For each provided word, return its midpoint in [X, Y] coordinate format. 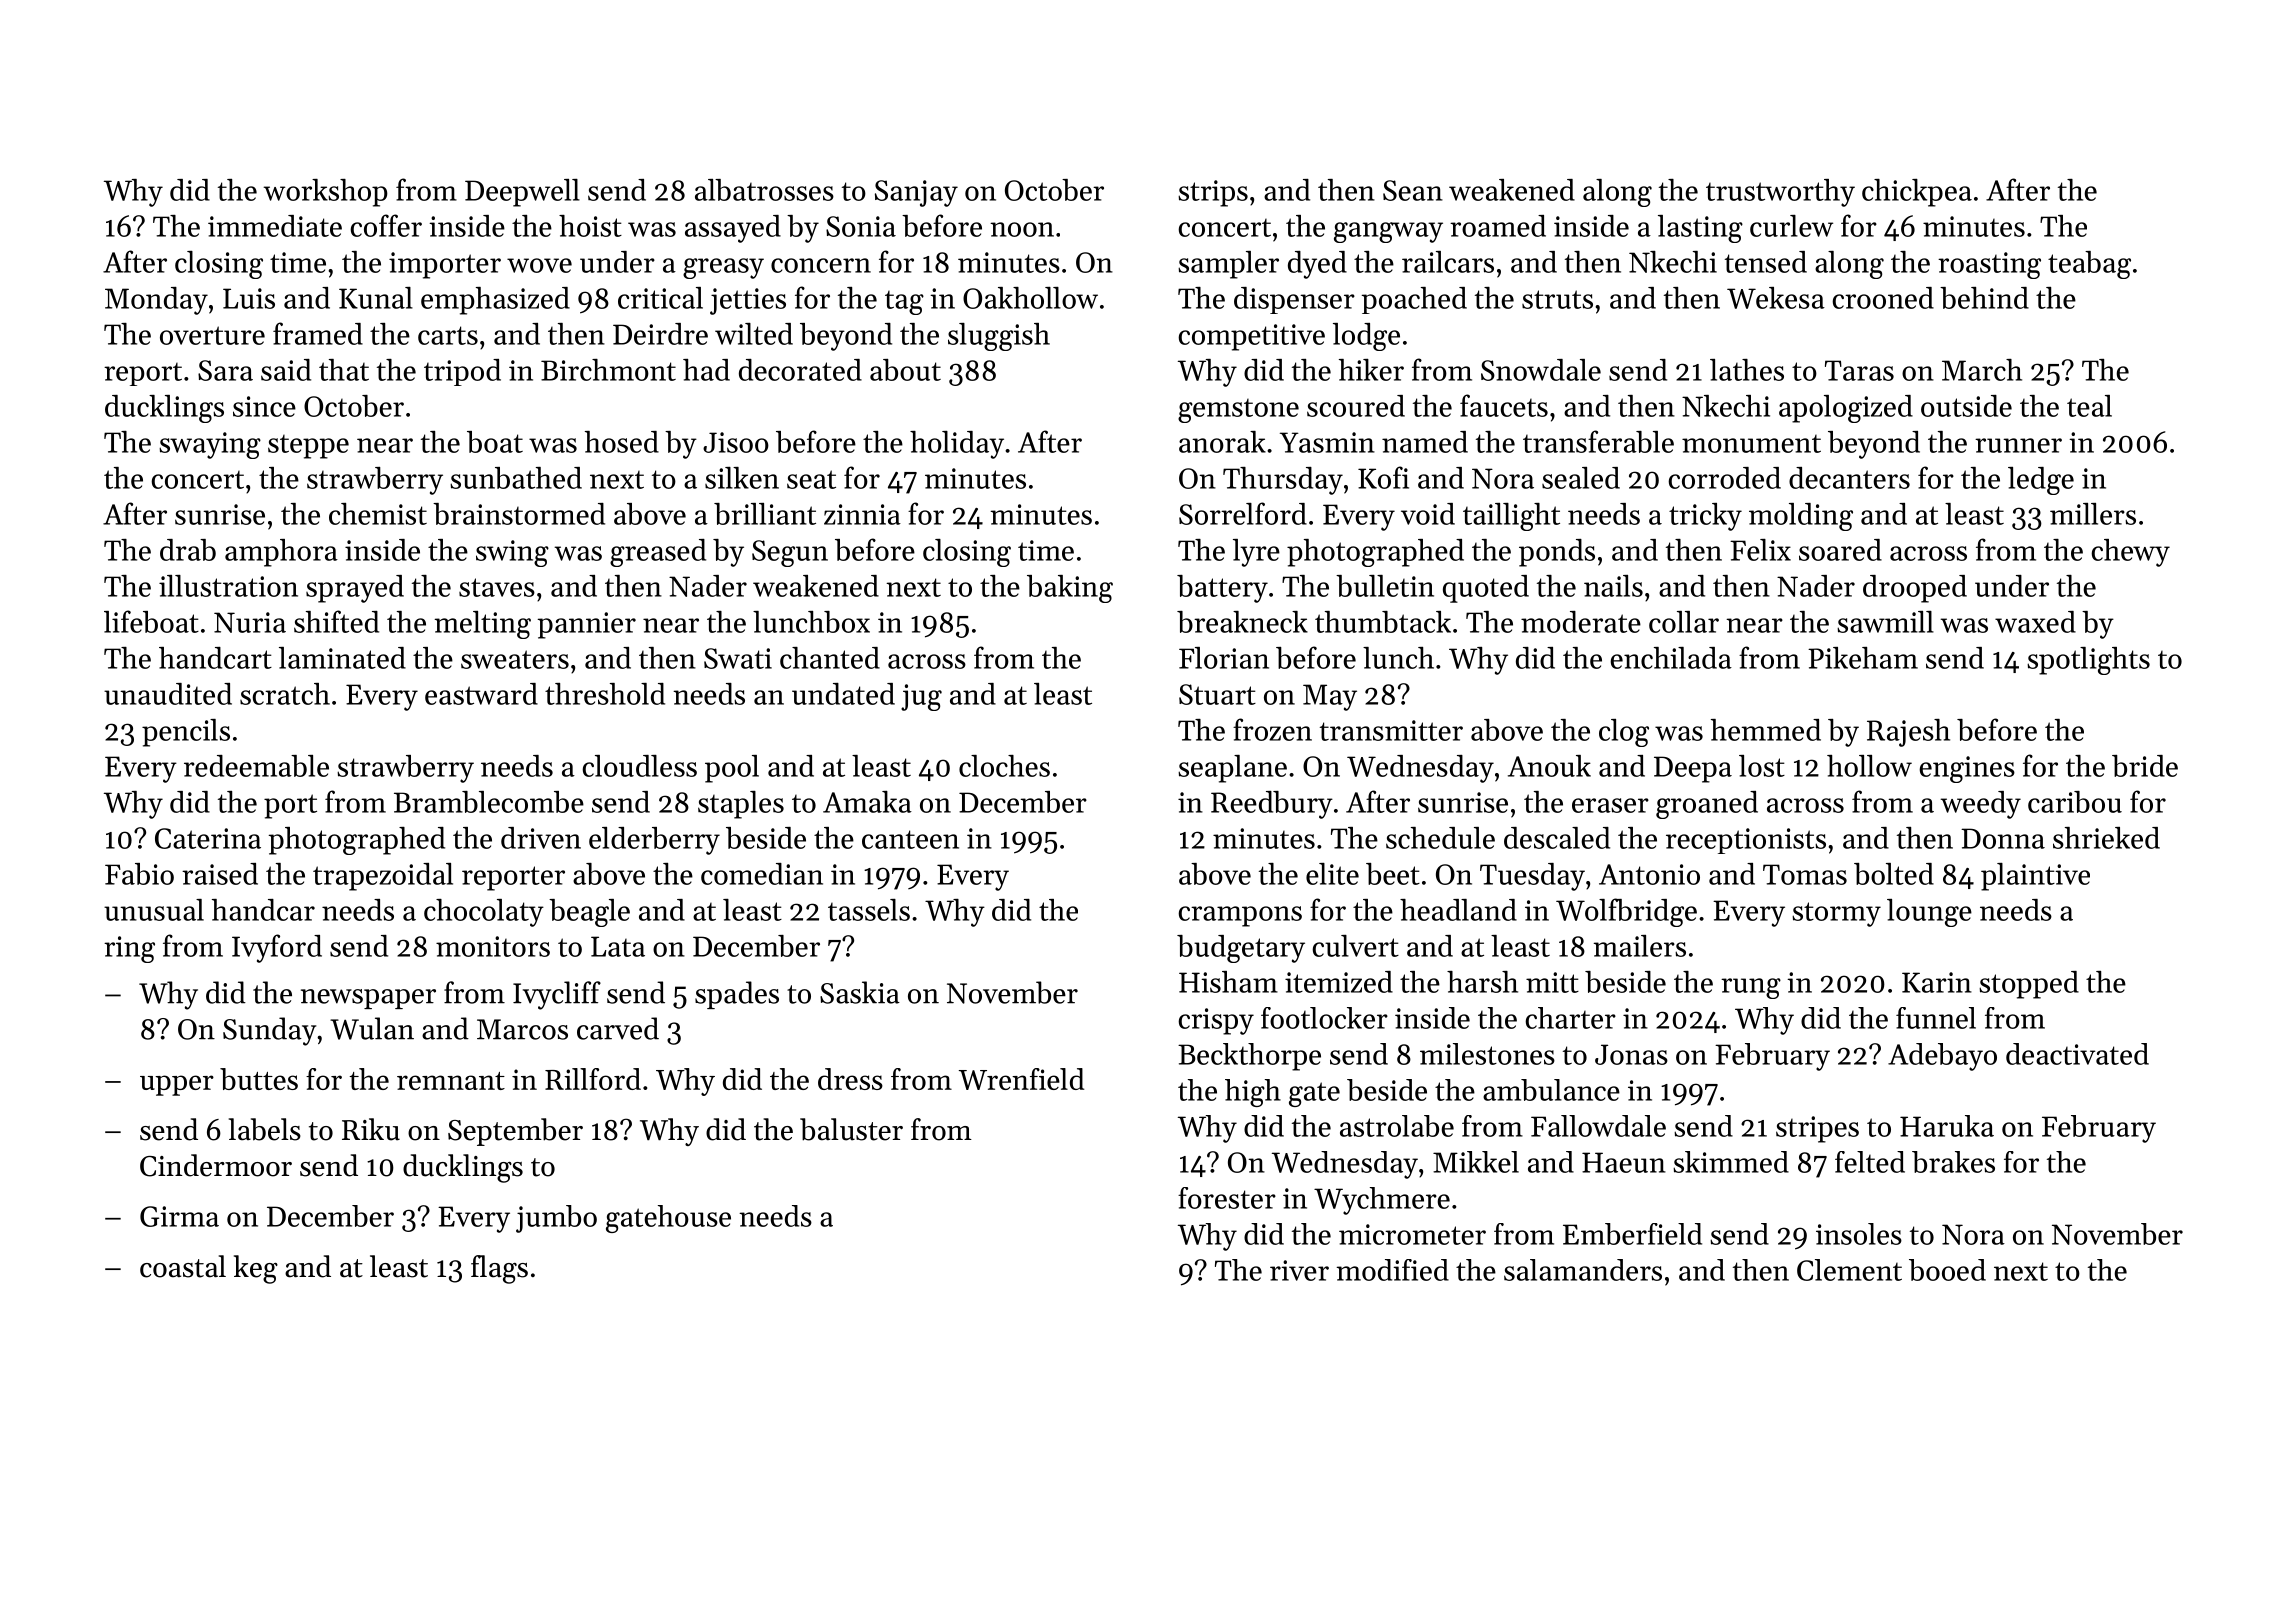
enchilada [1671, 658]
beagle [589, 913]
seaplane [1232, 769]
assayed [733, 229]
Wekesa [1776, 298]
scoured [1356, 406]
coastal [183, 1266]
